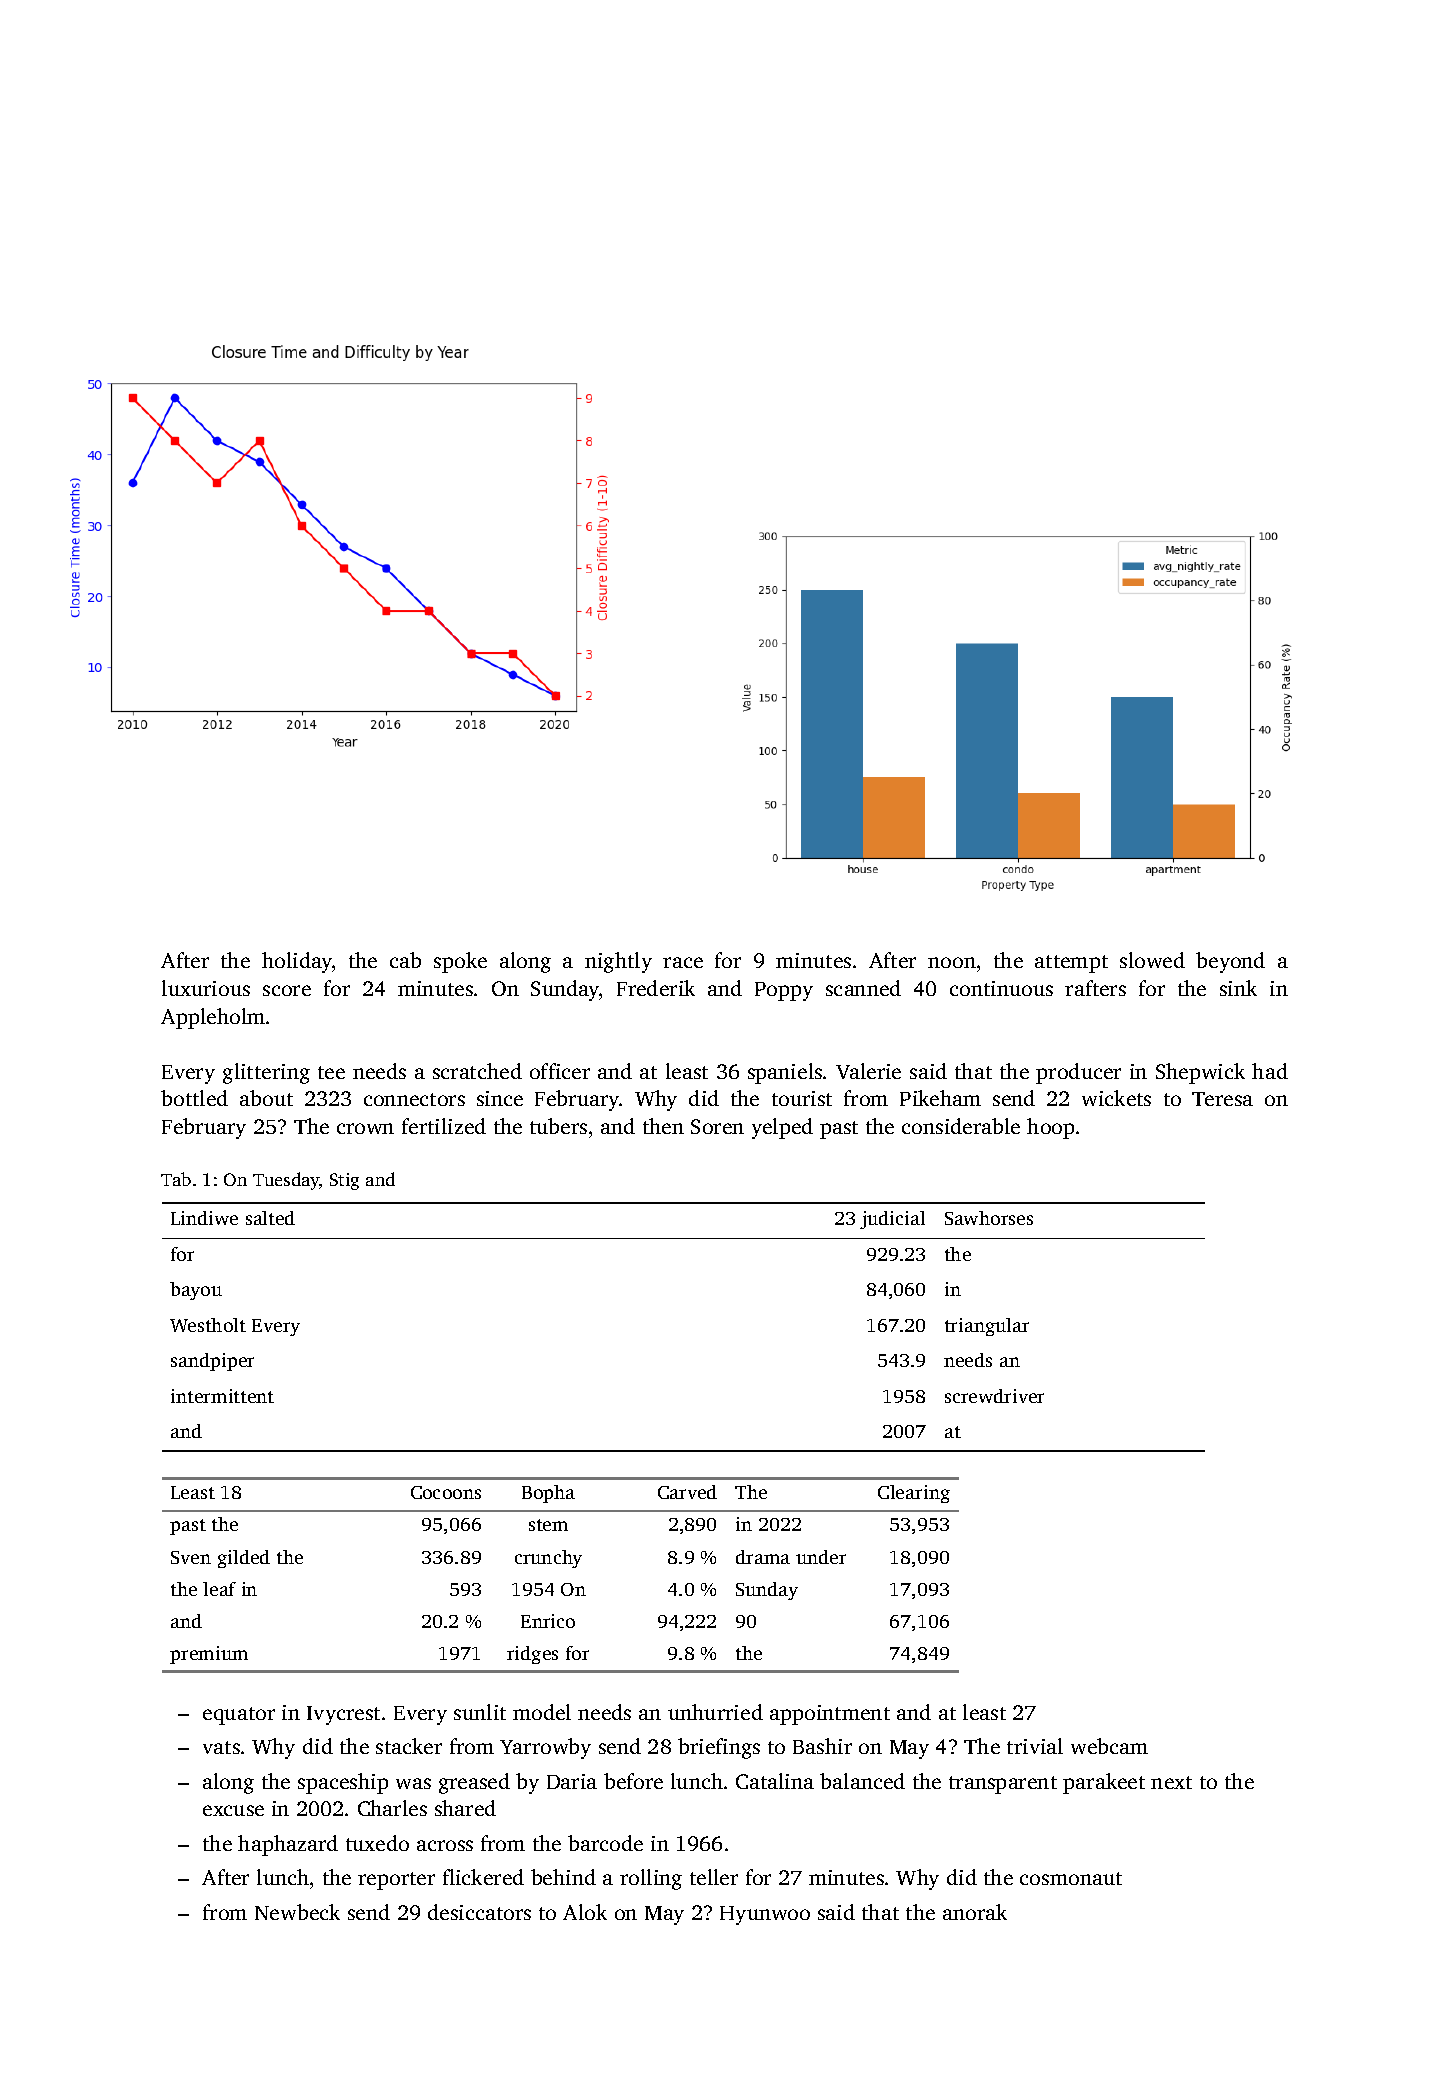 This screenshot has height=2100, width=1450. Describe the element at coordinates (1078, 1073) in the screenshot. I see `producer` at that location.
